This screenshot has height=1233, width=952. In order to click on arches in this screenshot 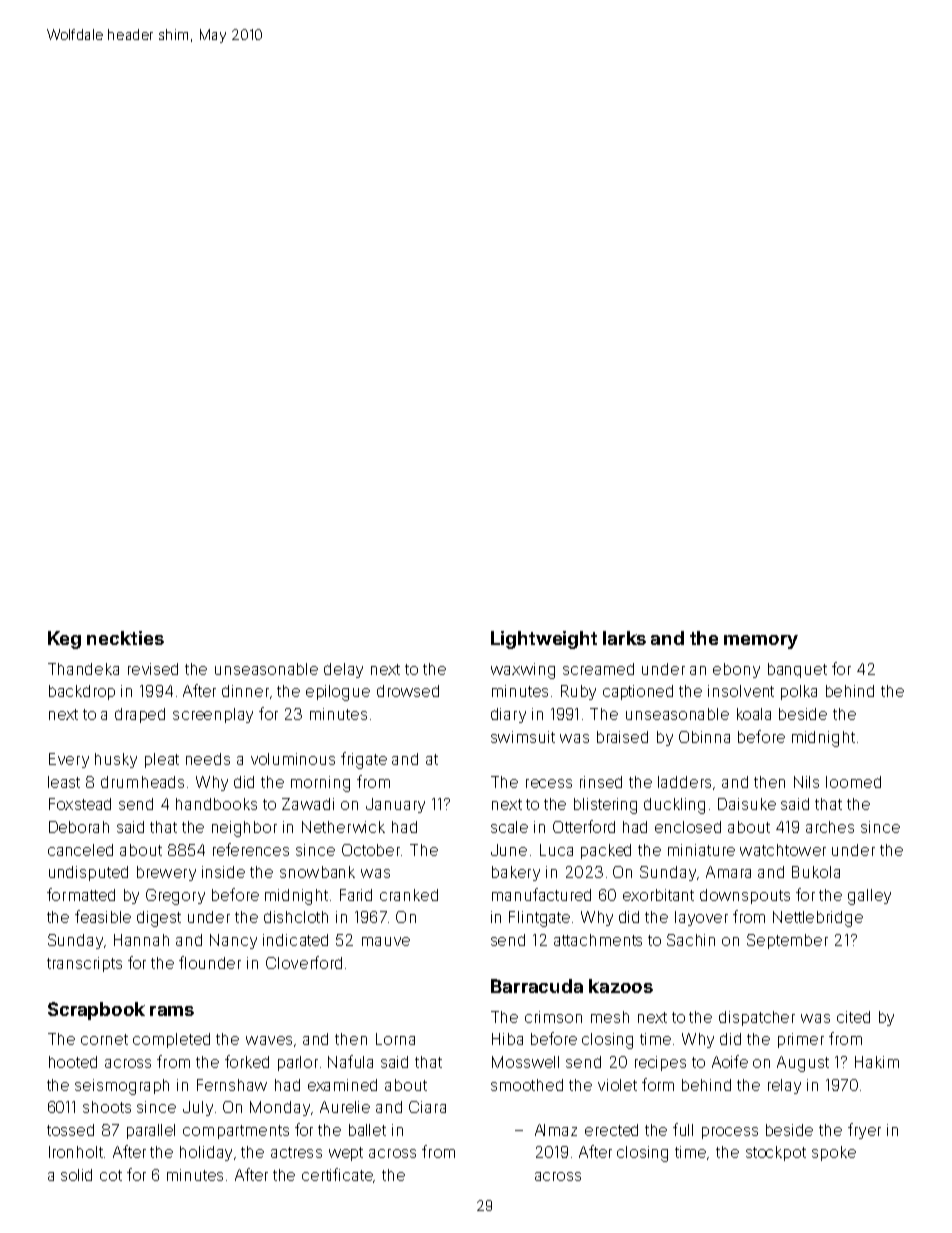, I will do `click(830, 827)`.
